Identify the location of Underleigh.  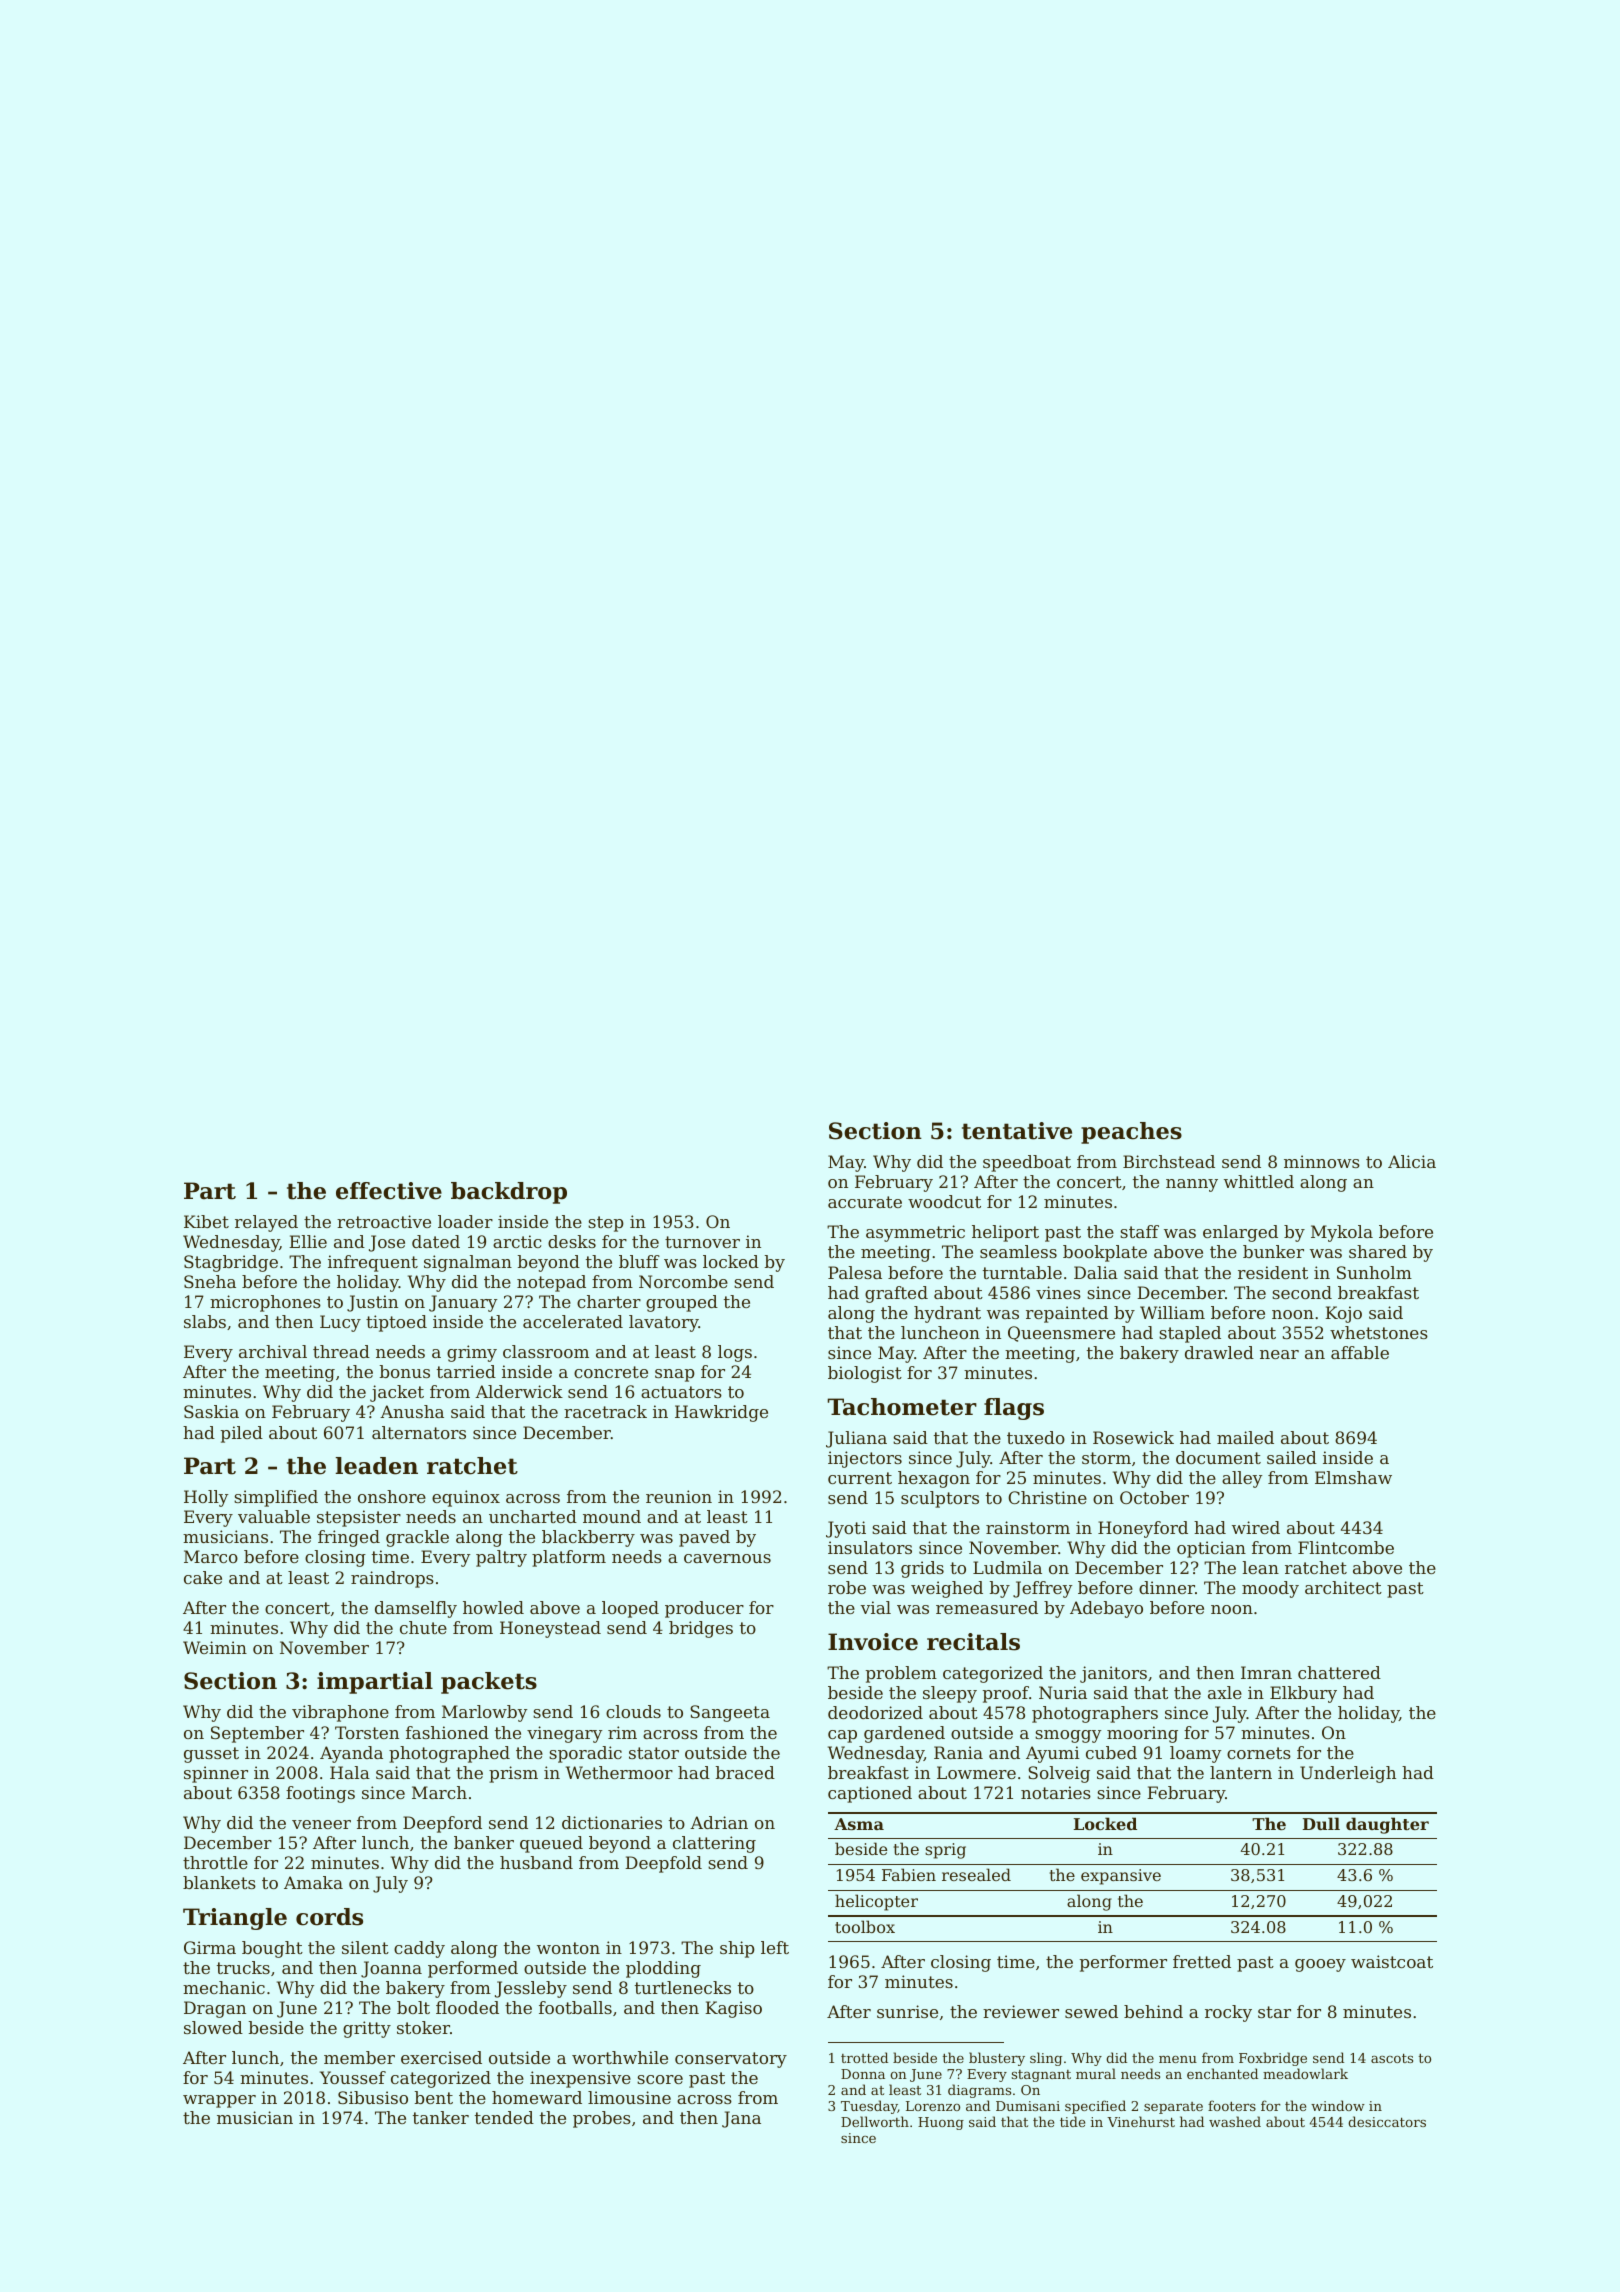
(1348, 1774).
